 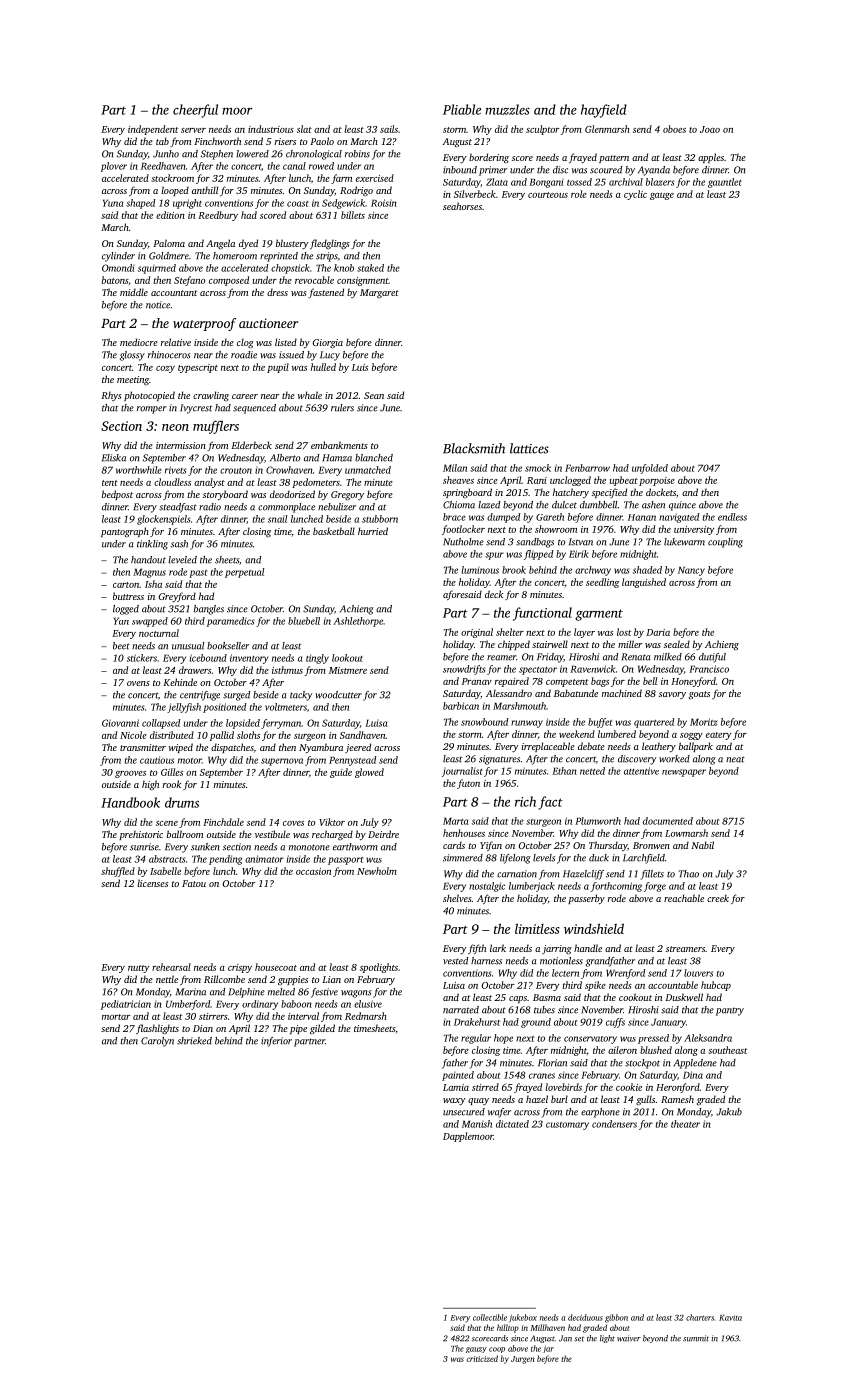 I want to click on brace, so click(x=454, y=517).
